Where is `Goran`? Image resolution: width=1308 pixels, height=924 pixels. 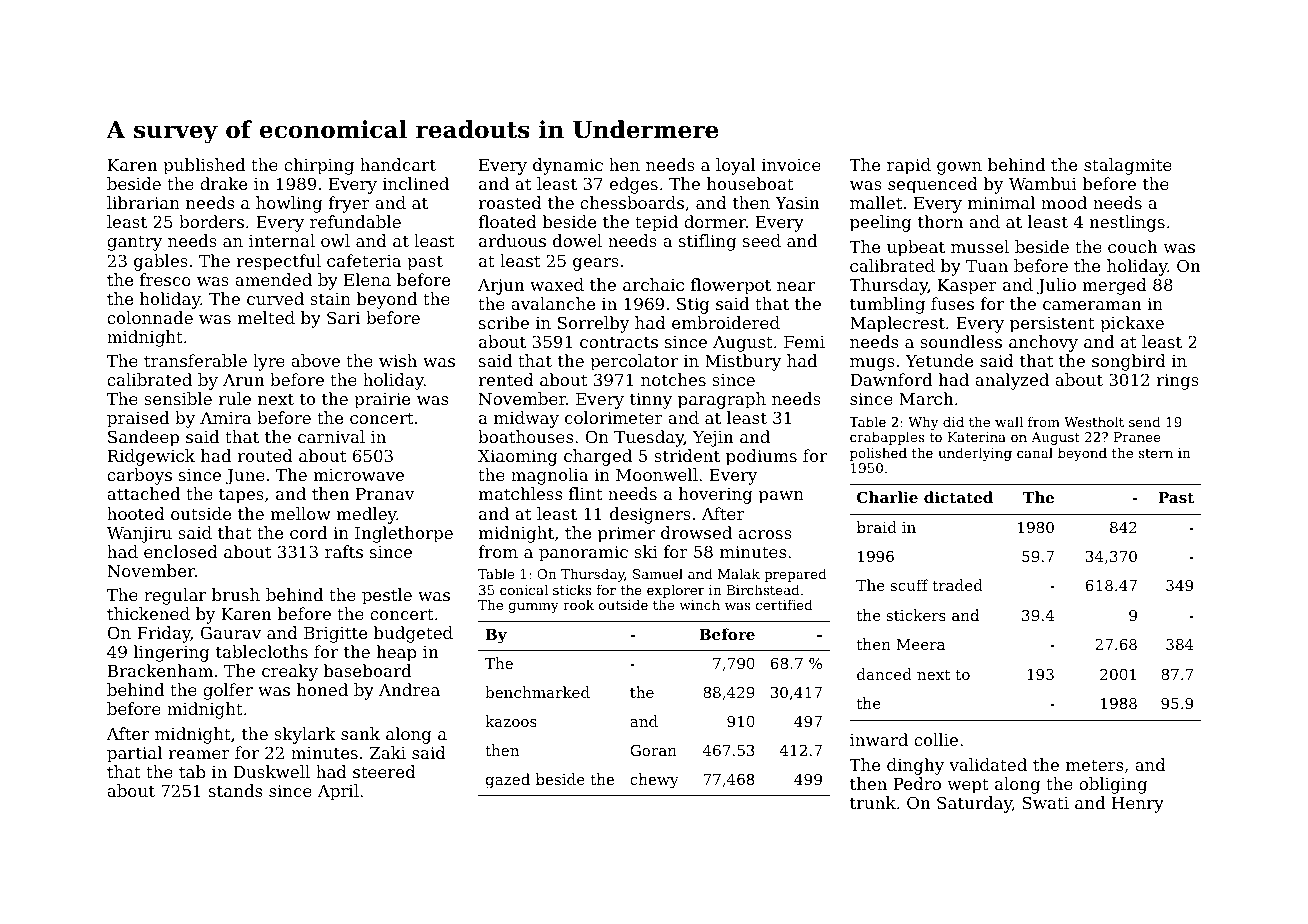 Goran is located at coordinates (653, 750).
